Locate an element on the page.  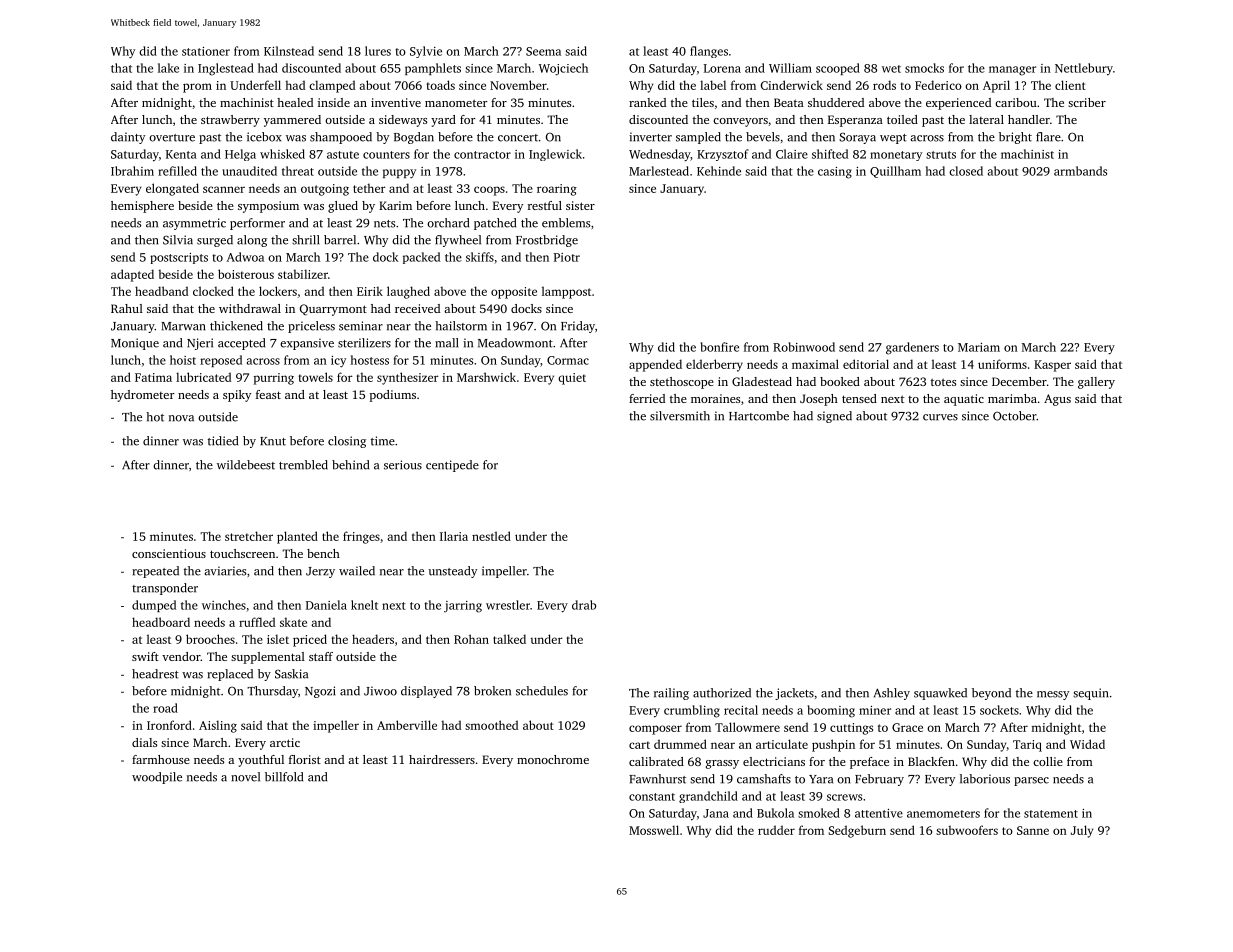
billfold is located at coordinates (284, 777).
